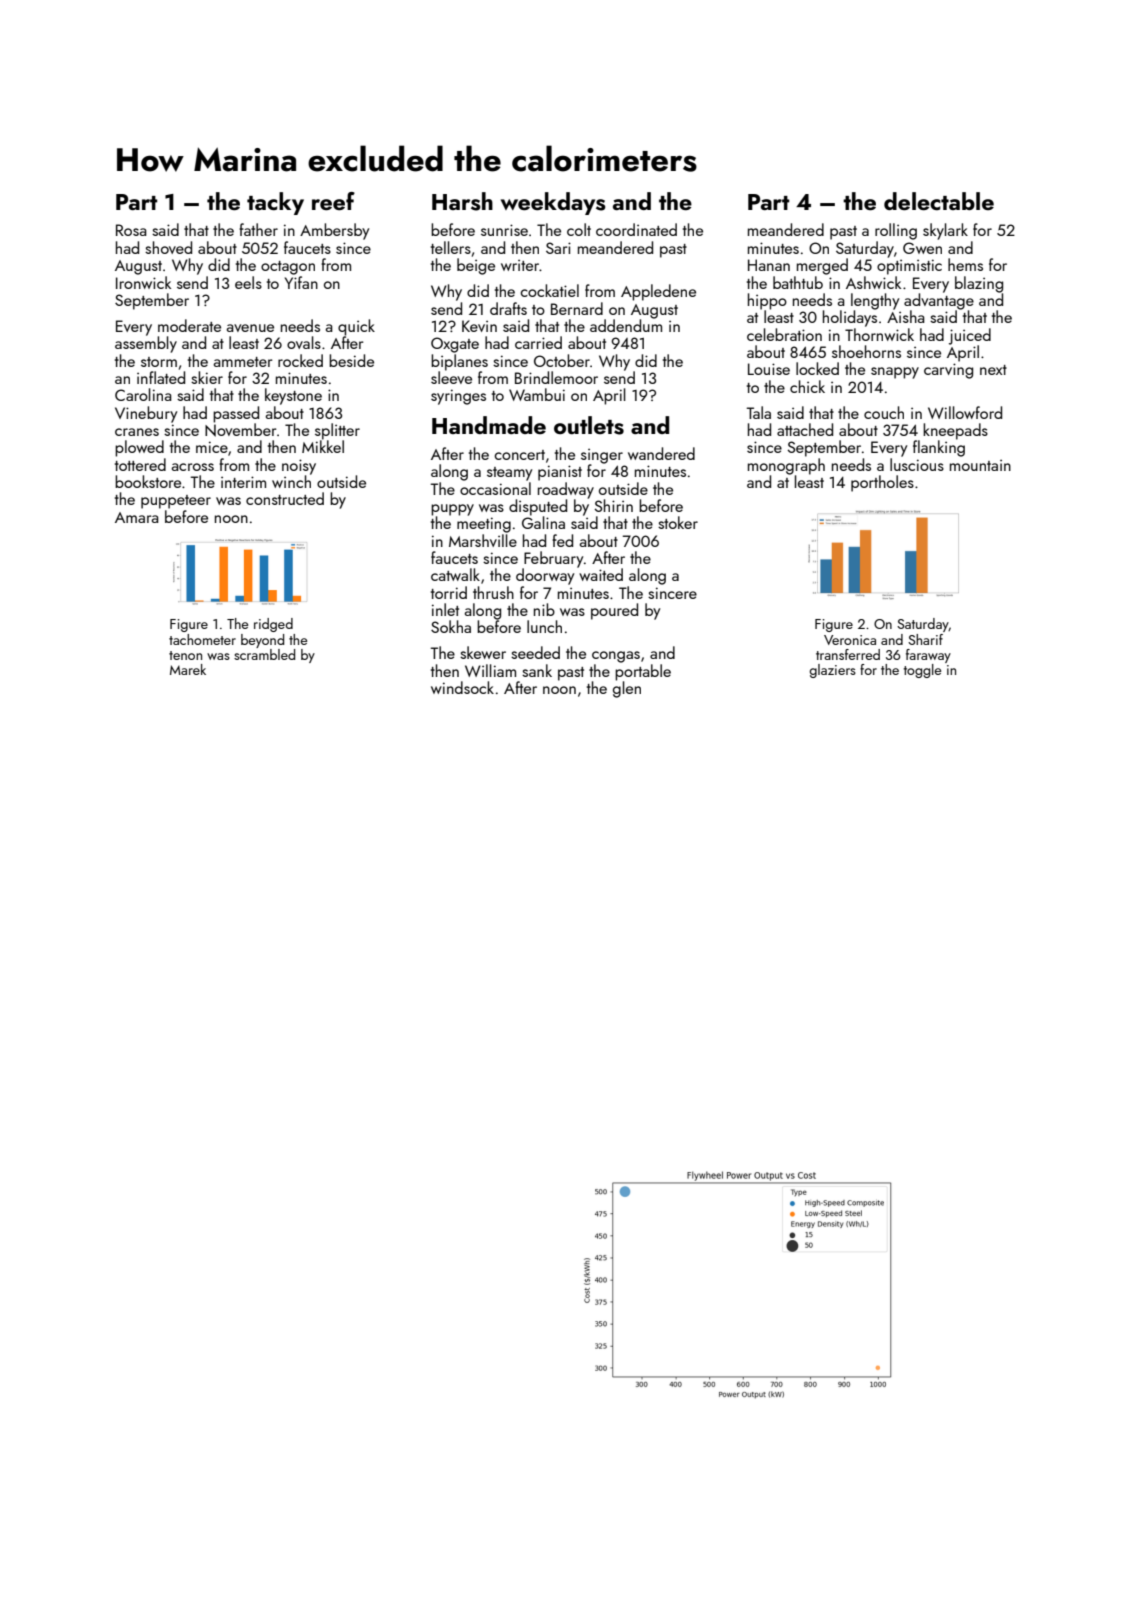  What do you see at coordinates (495, 488) in the document?
I see `occasional` at bounding box center [495, 488].
